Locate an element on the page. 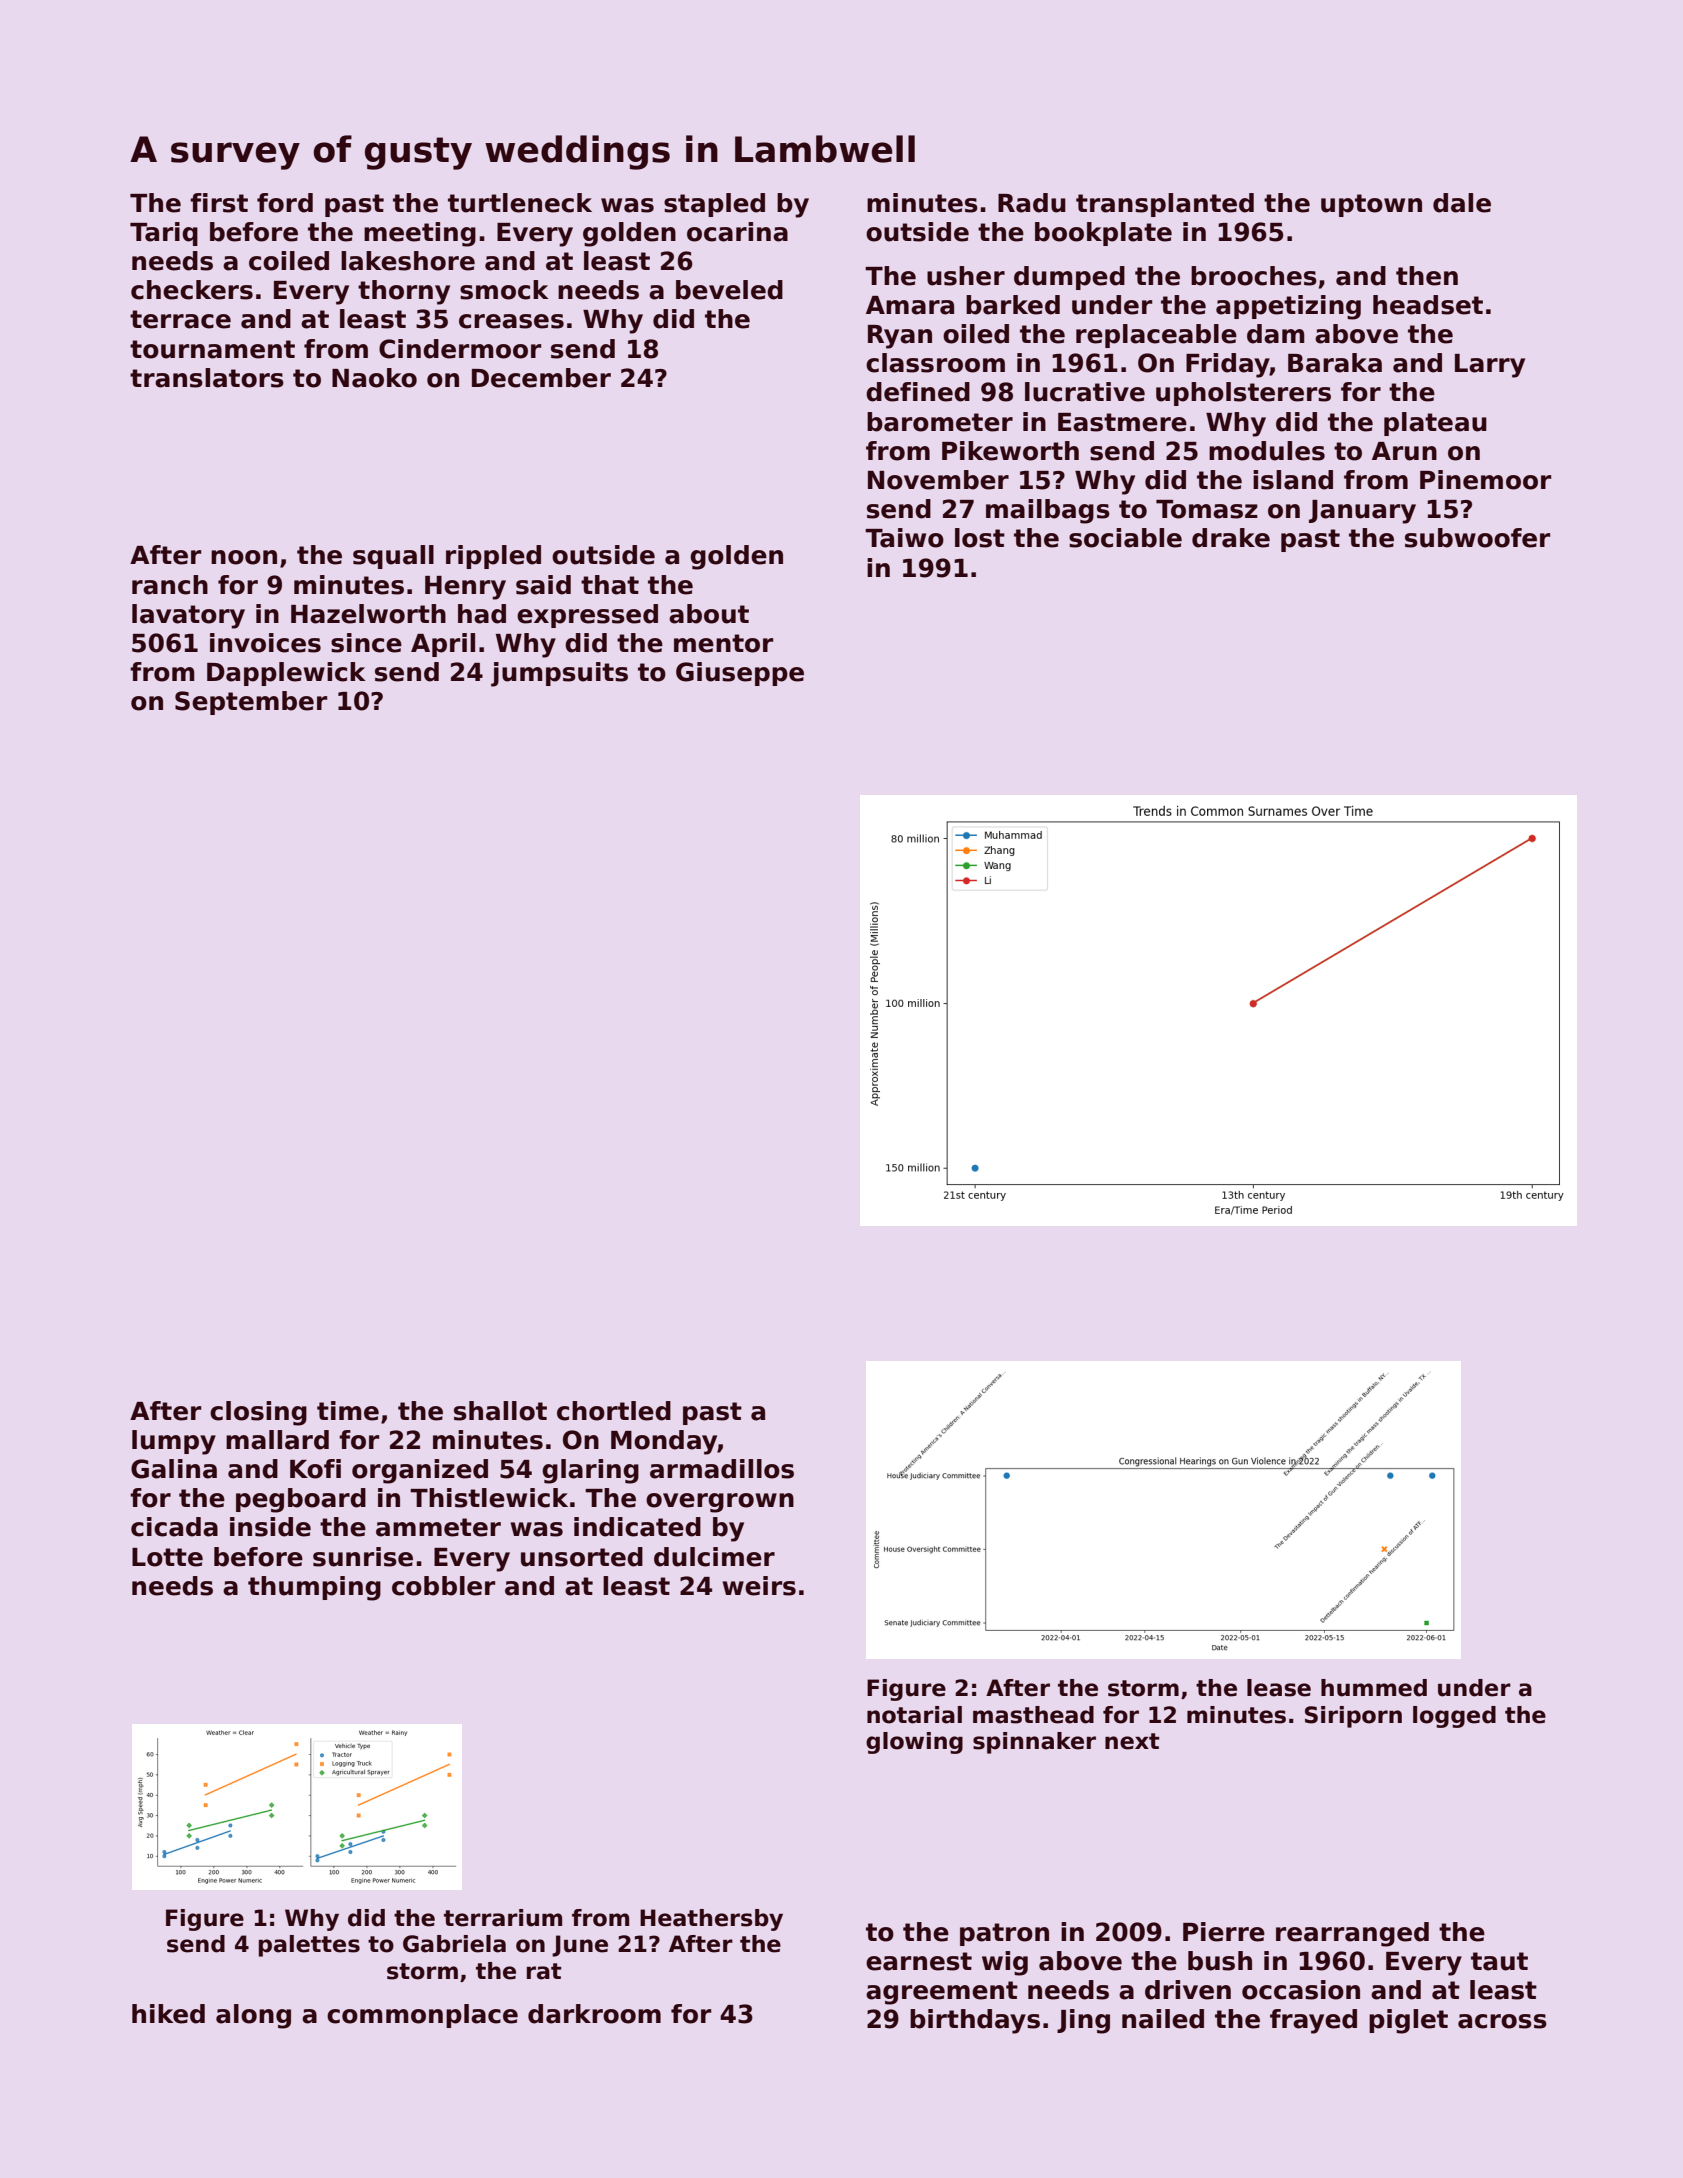 This page has height=2178, width=1683. drake is located at coordinates (1231, 538).
